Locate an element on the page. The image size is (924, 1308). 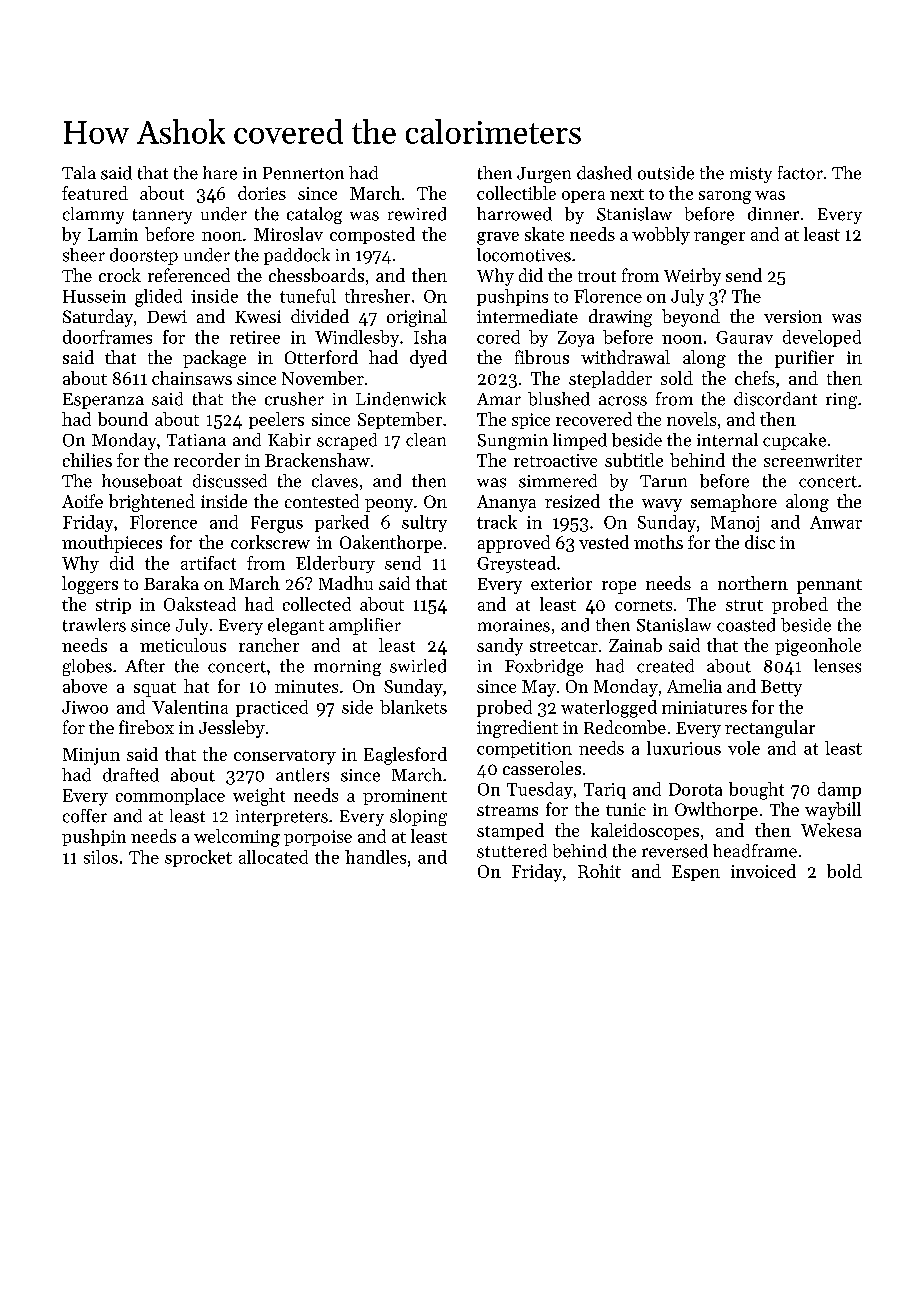
exterior is located at coordinates (561, 583).
